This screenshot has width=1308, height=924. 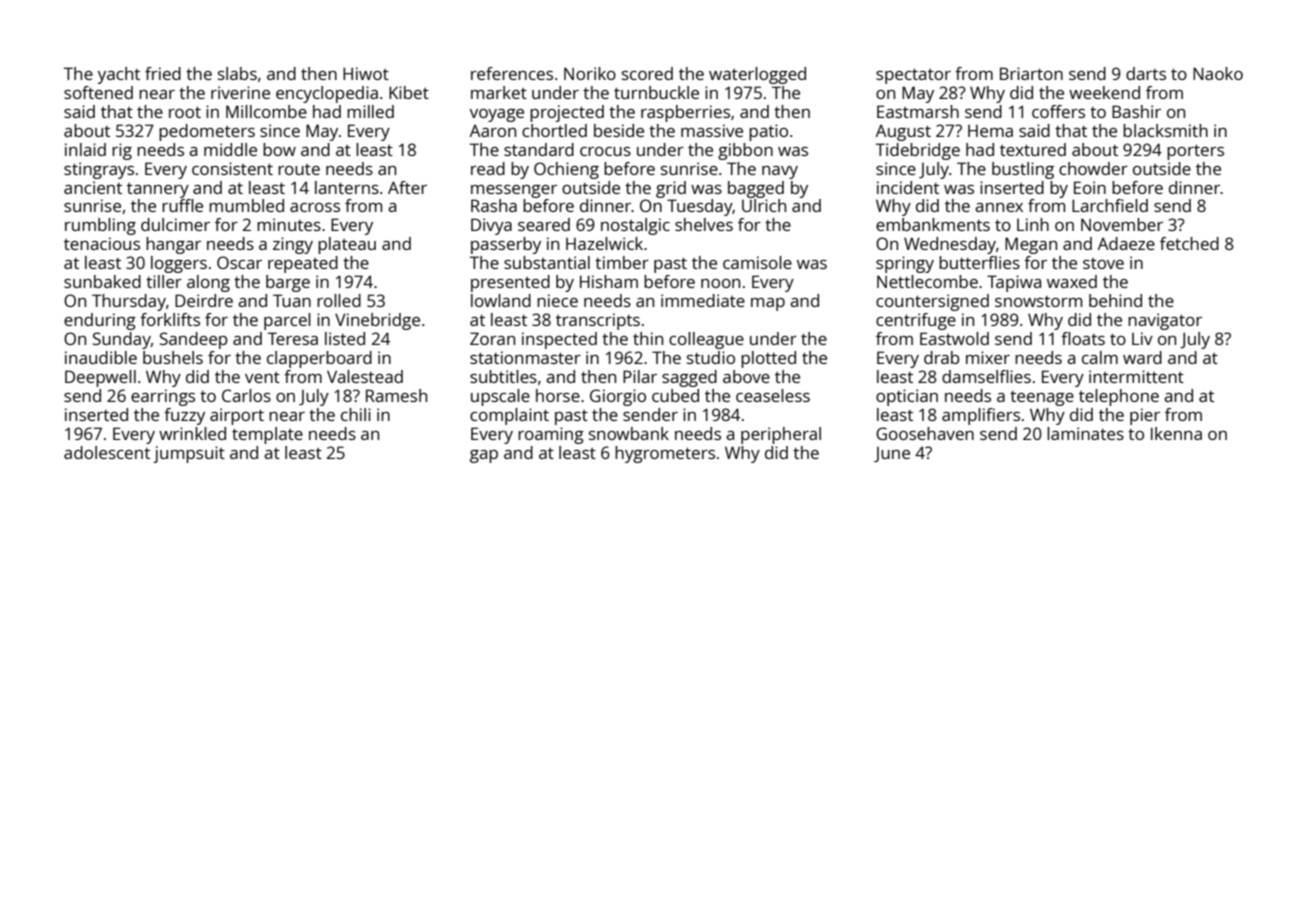 I want to click on template, so click(x=267, y=435).
